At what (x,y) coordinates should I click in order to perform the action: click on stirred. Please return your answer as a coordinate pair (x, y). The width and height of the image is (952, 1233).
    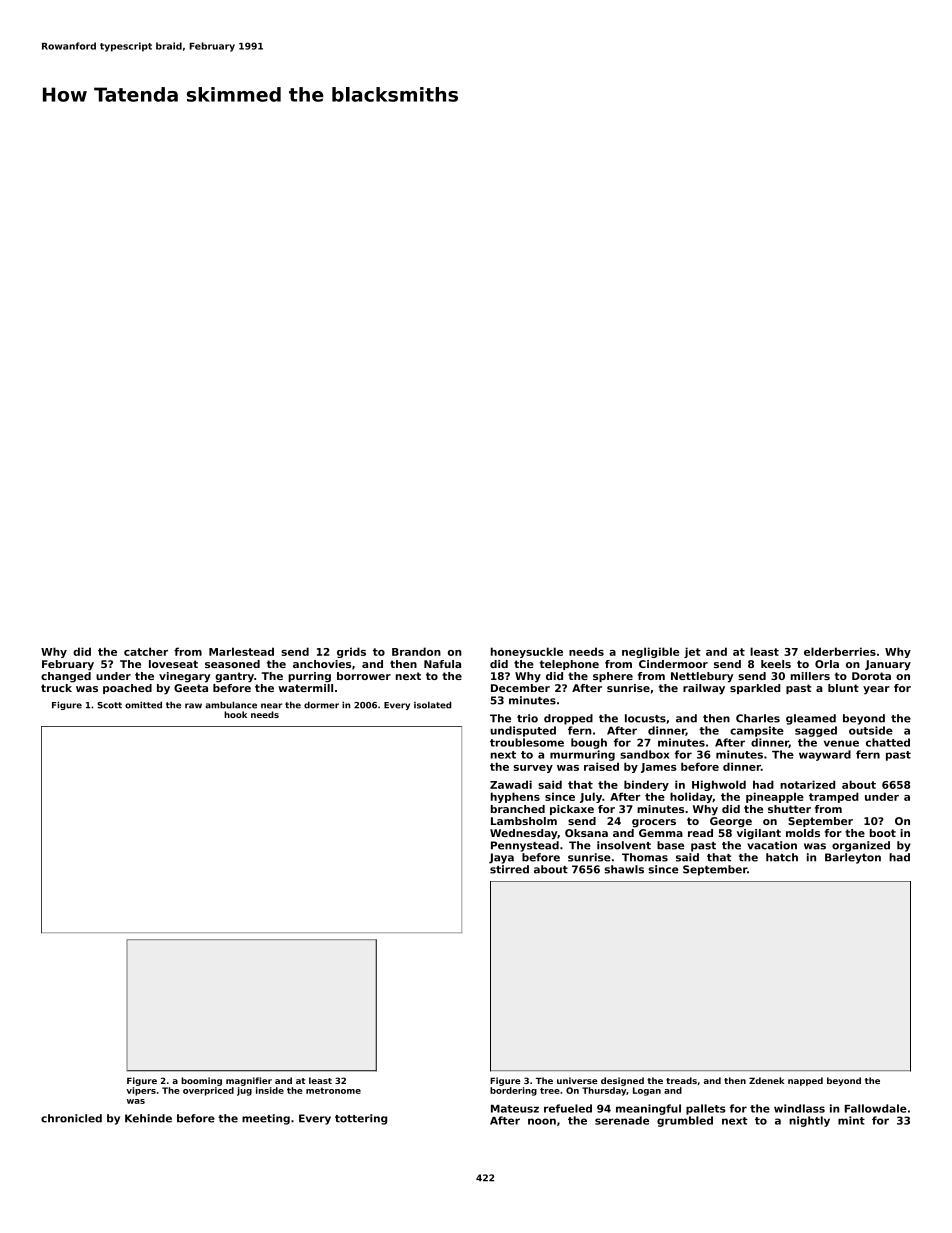
    Looking at the image, I should click on (509, 869).
